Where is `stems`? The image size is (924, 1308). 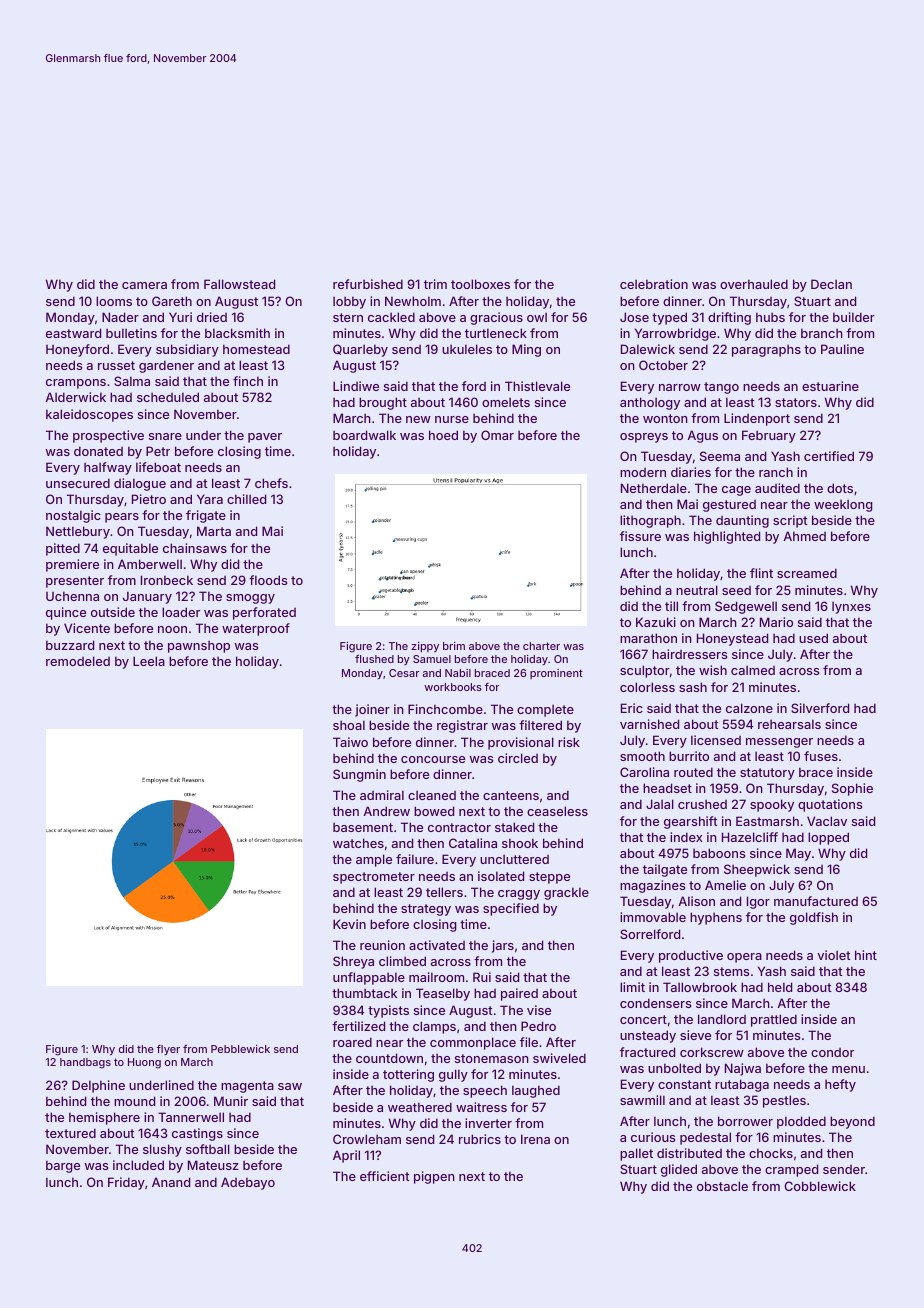 stems is located at coordinates (731, 971).
